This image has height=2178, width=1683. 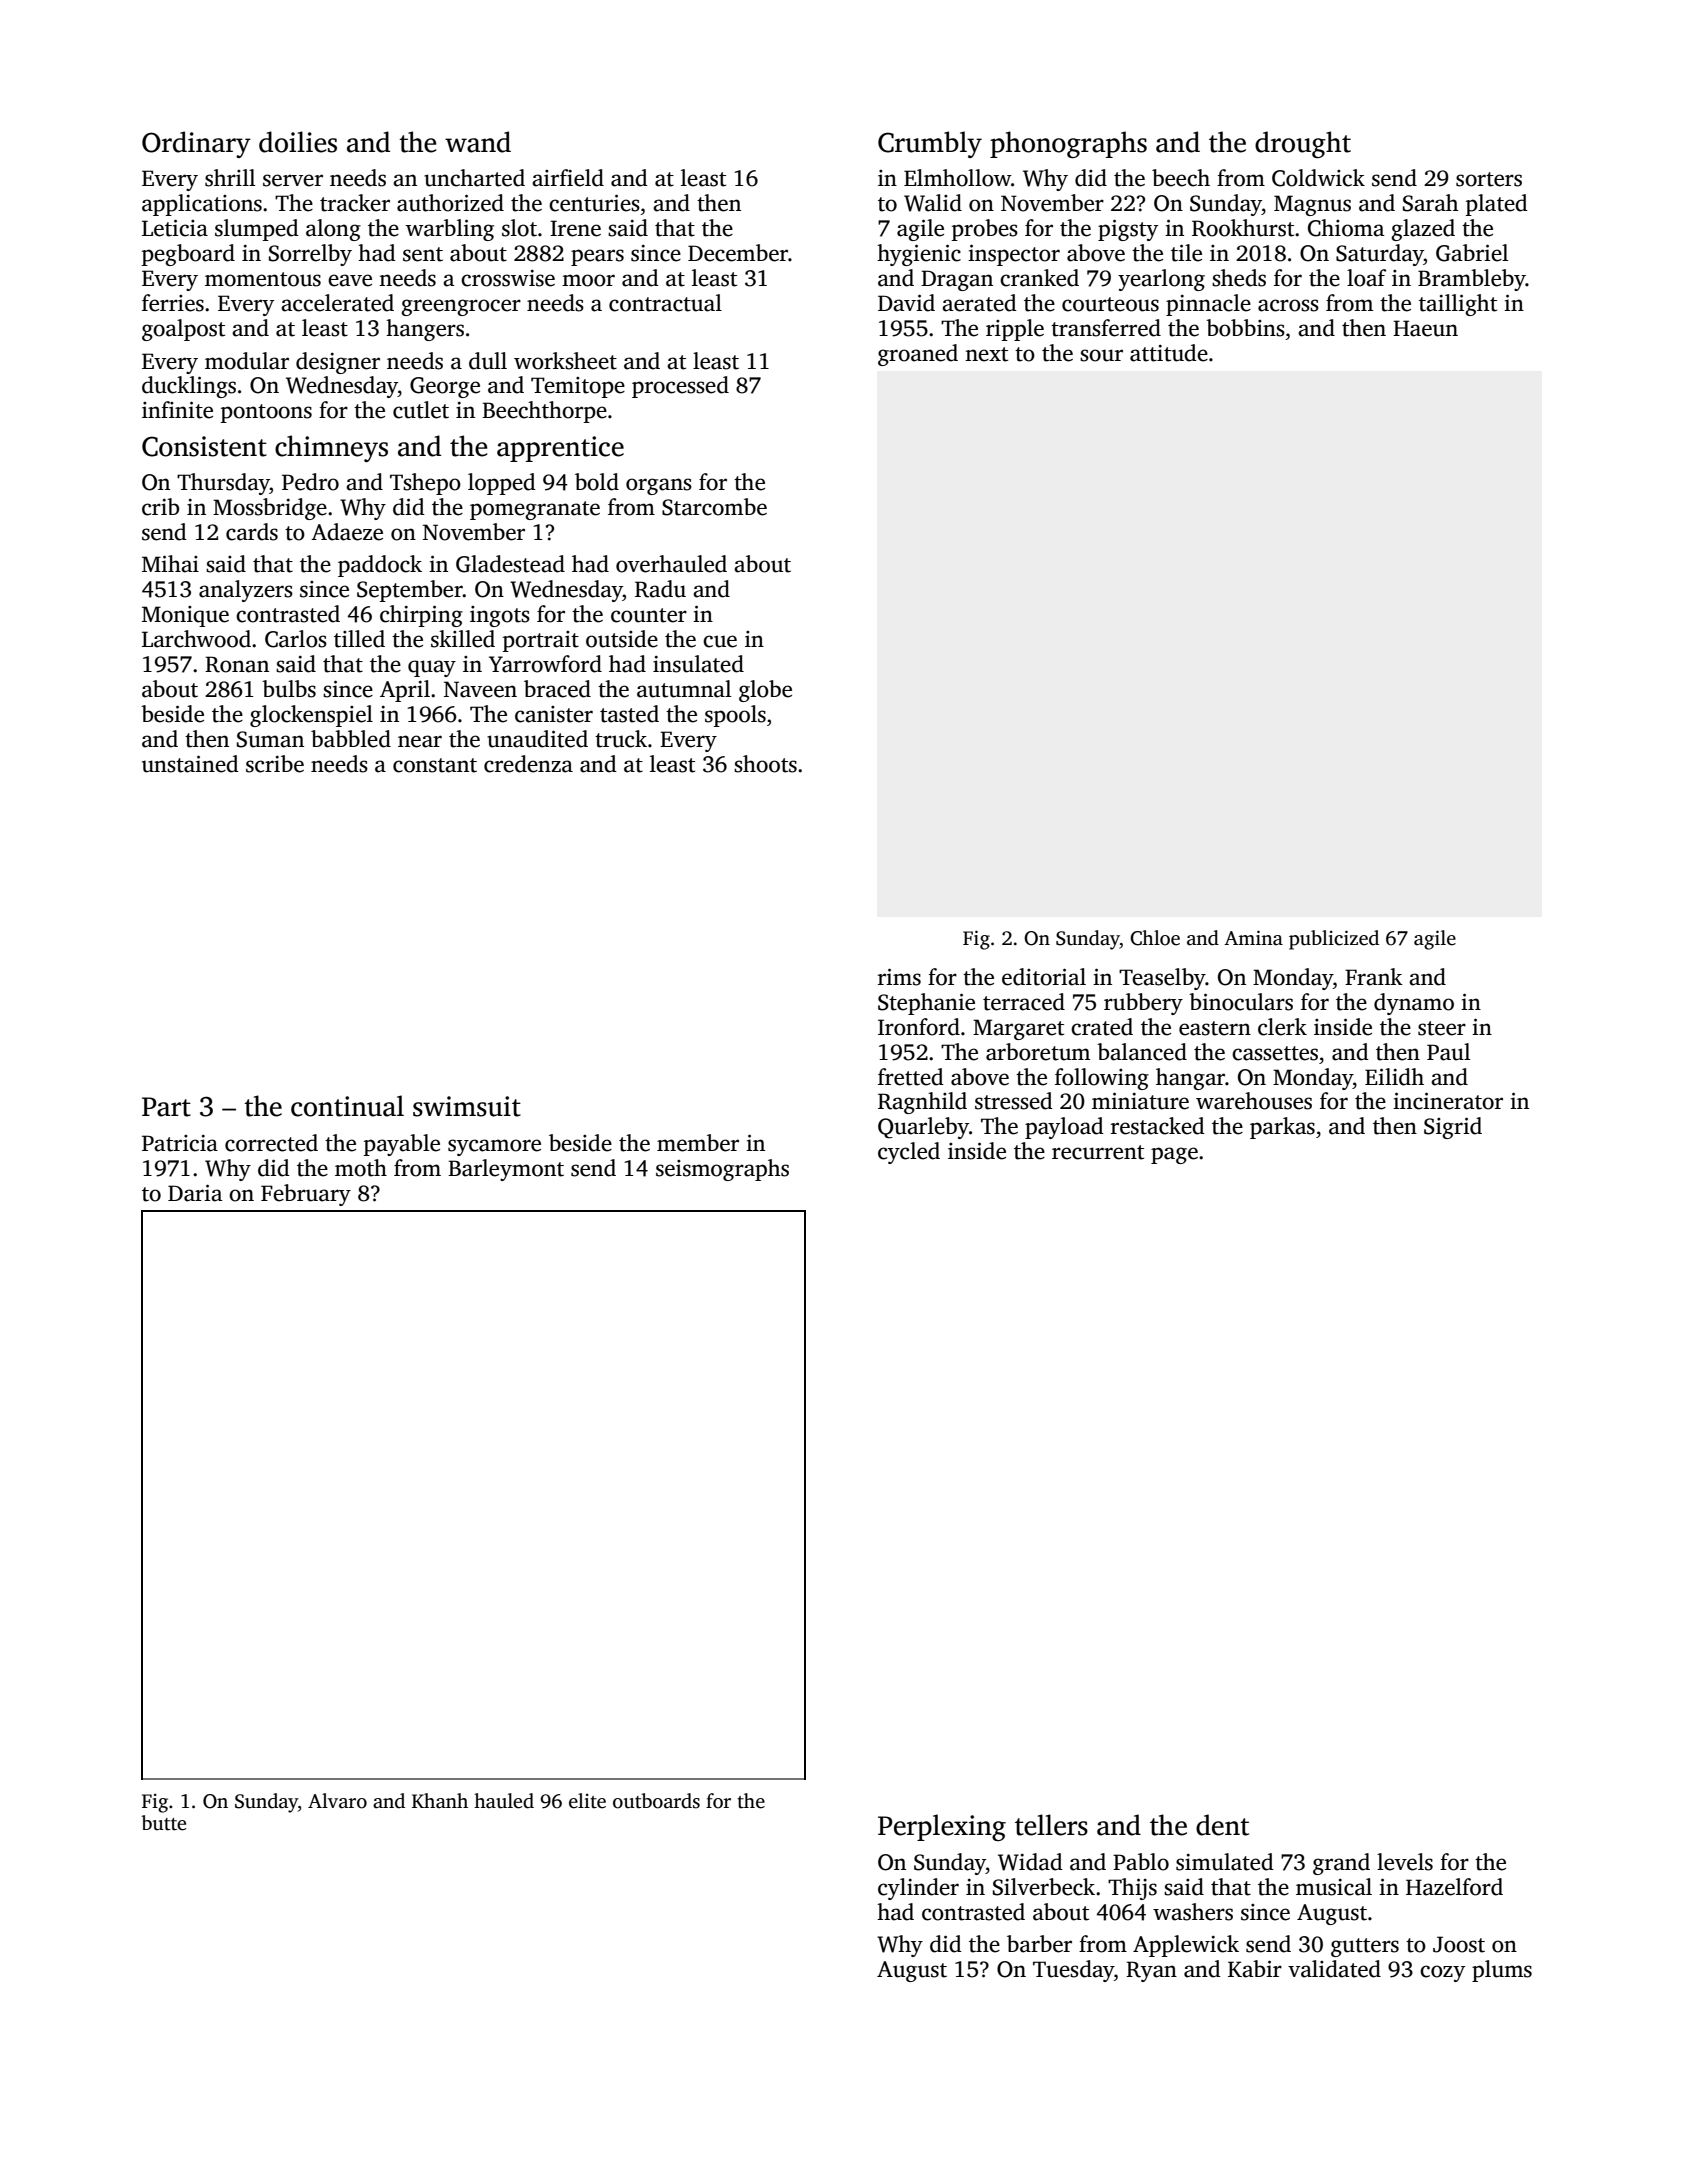 What do you see at coordinates (1068, 144) in the image?
I see `phonographs` at bounding box center [1068, 144].
